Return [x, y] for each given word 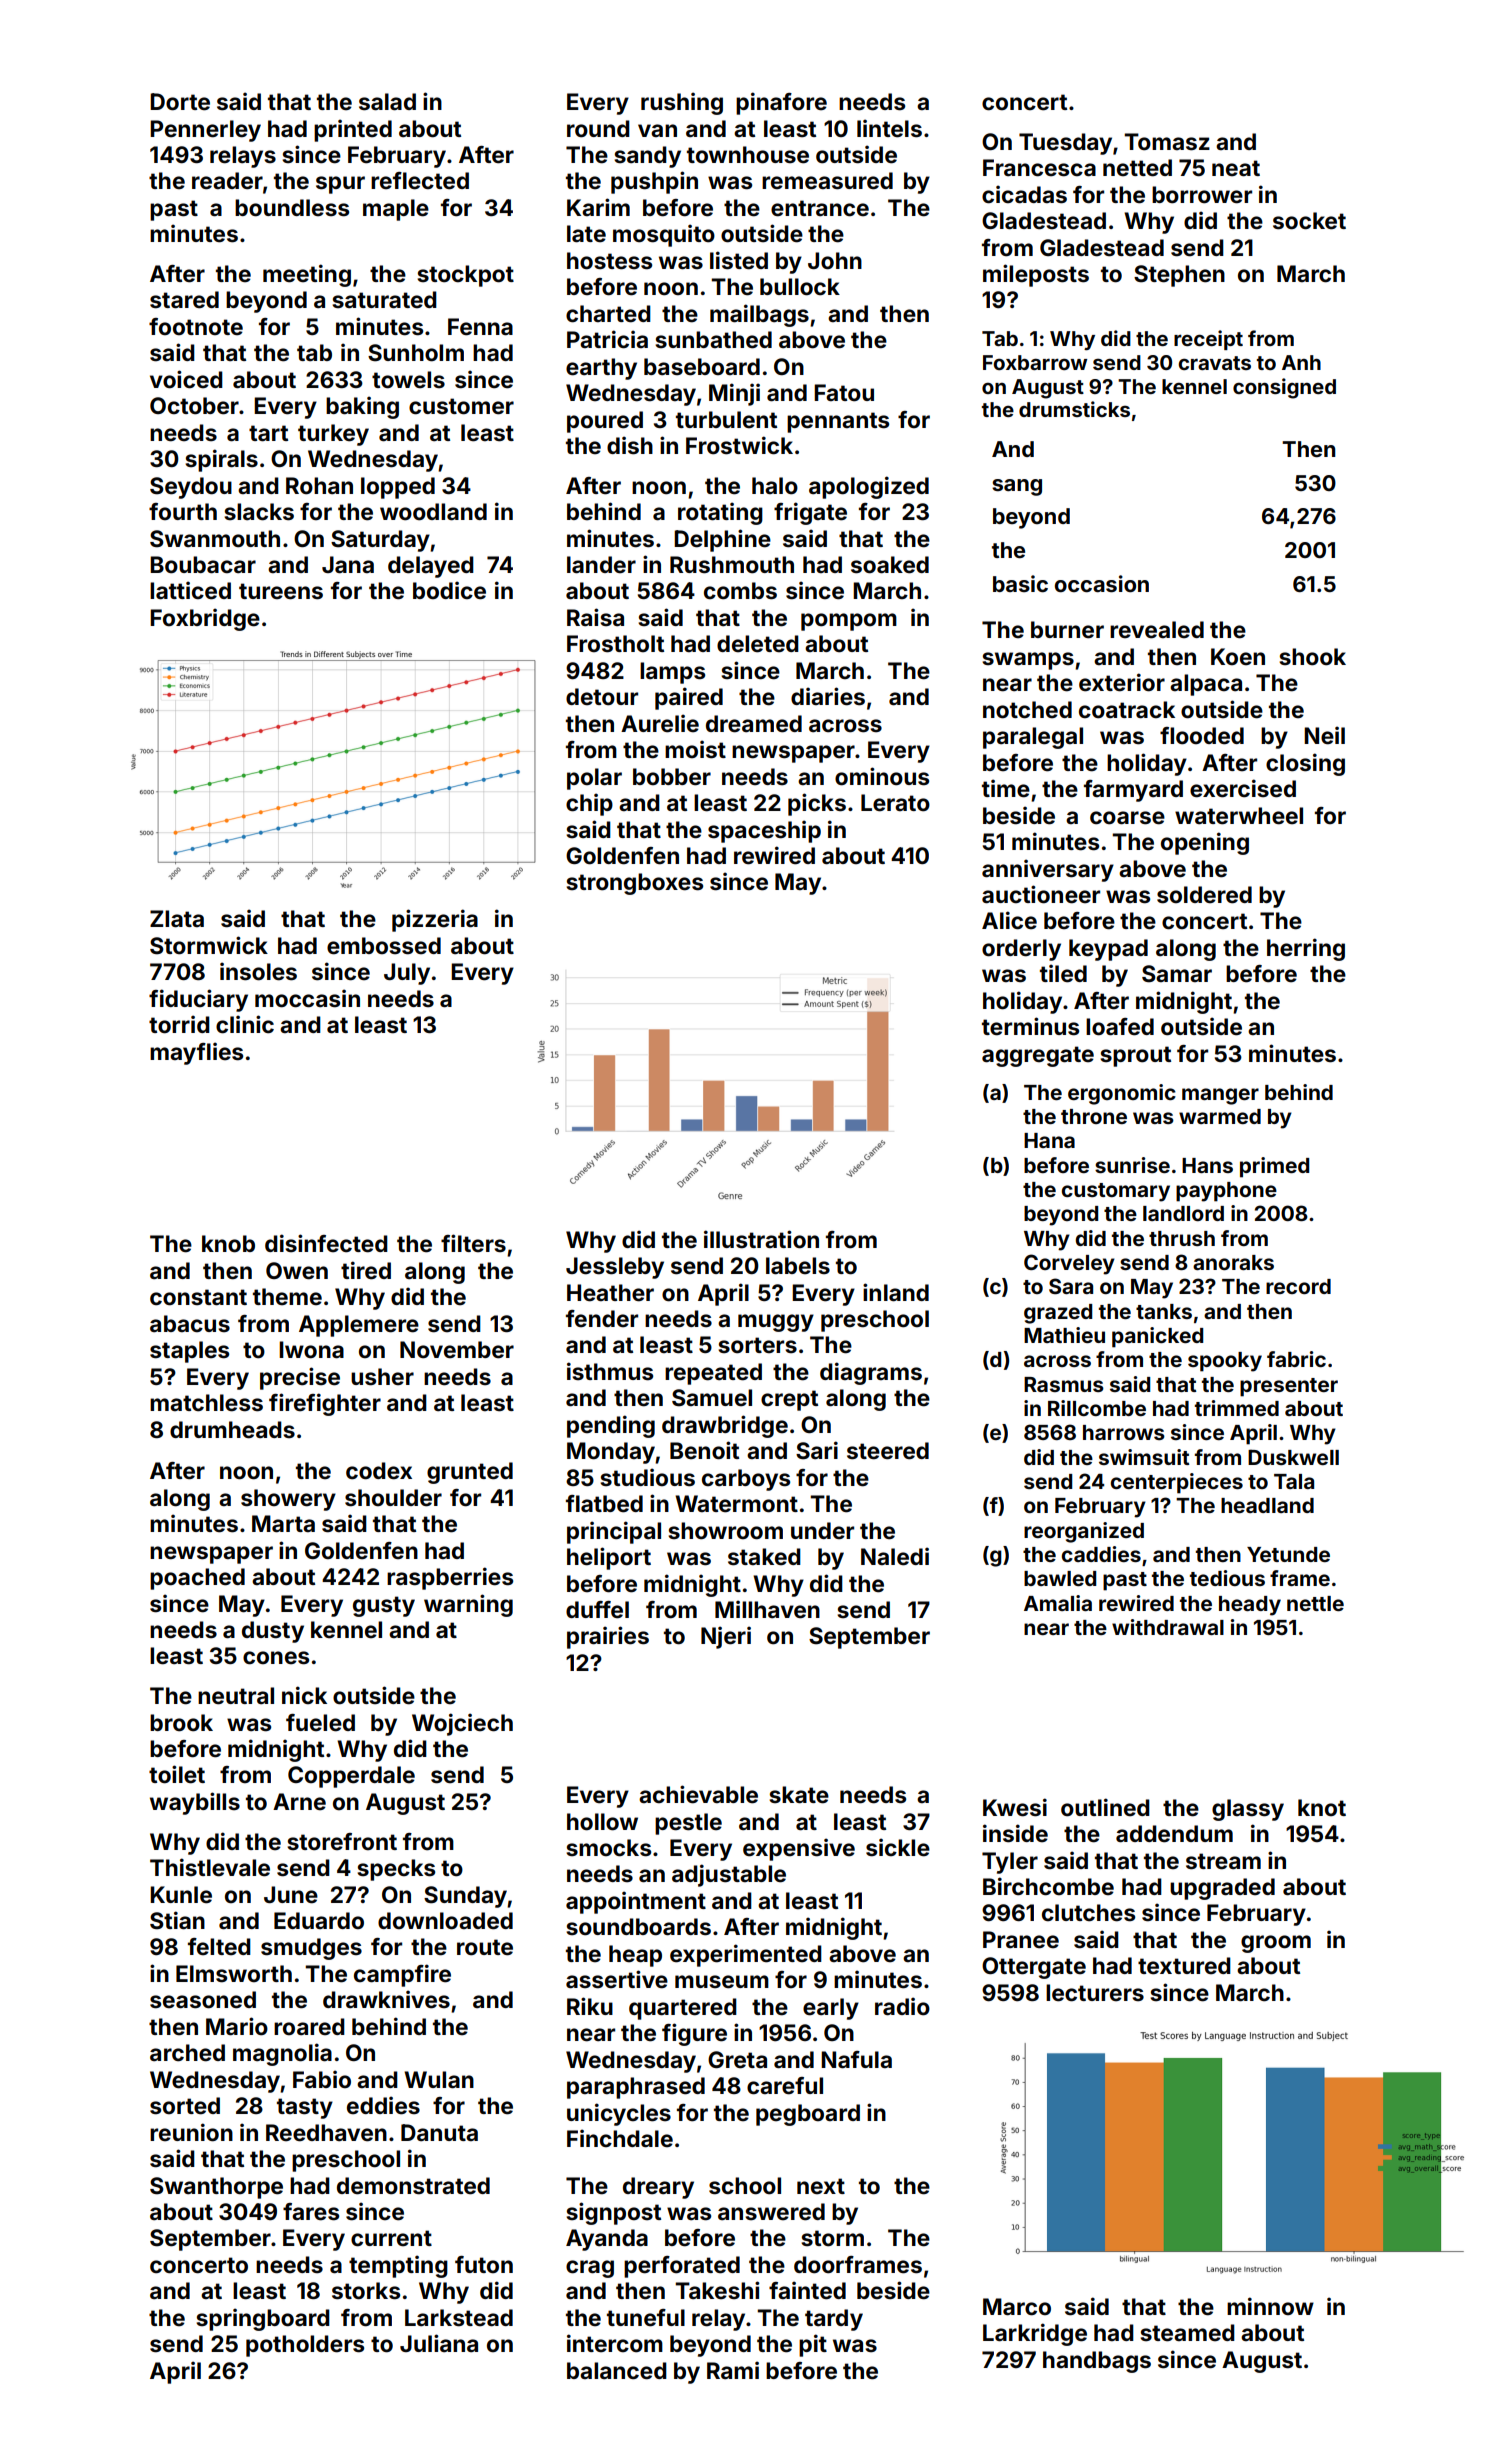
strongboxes [634, 884]
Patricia [607, 339]
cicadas [1024, 194]
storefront [342, 1842]
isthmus [610, 1371]
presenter [1289, 1387]
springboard [263, 2319]
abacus [190, 1324]
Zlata [177, 919]
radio [902, 2006]
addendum [1174, 1834]
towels [408, 380]
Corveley [1069, 1264]
